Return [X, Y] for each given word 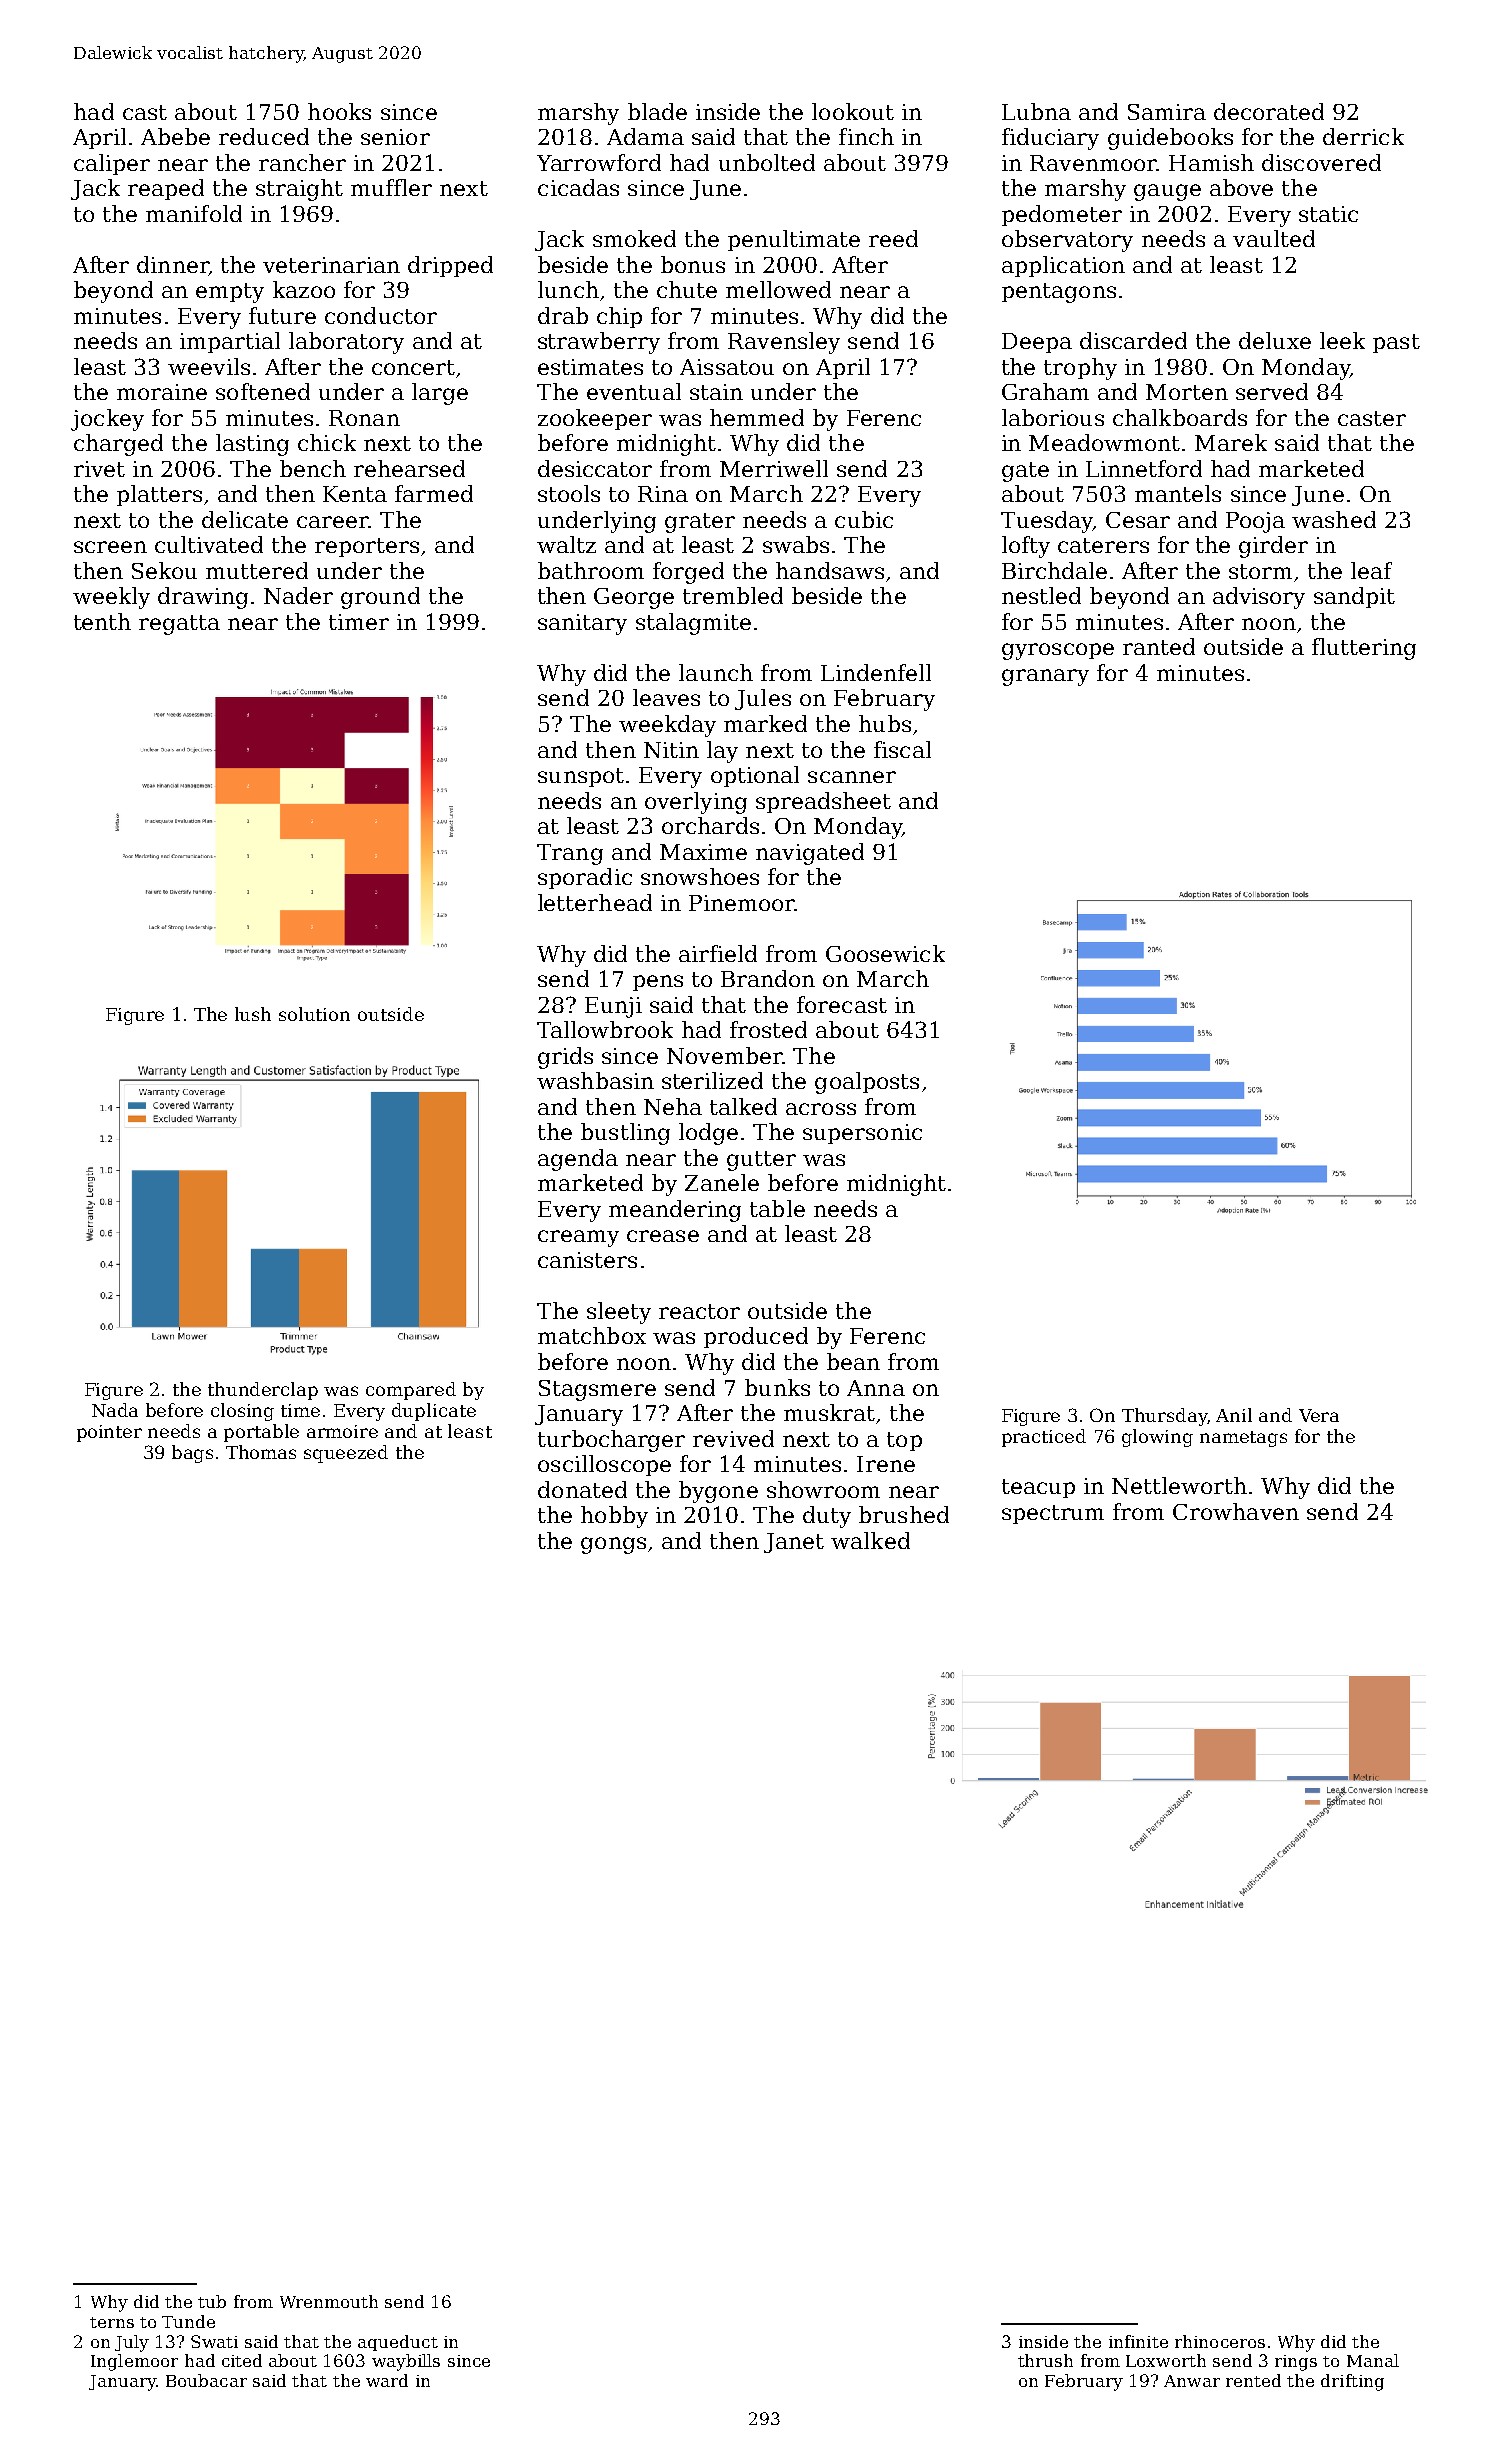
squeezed [346, 1454]
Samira [1167, 112]
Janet [794, 1543]
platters [159, 495]
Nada [115, 1410]
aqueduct [398, 2343]
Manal [1373, 2360]
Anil [1234, 1415]
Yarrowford [599, 162]
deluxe [1275, 340]
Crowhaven [1236, 1511]
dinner [172, 264]
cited [242, 2360]
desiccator [595, 468]
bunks [777, 1387]
